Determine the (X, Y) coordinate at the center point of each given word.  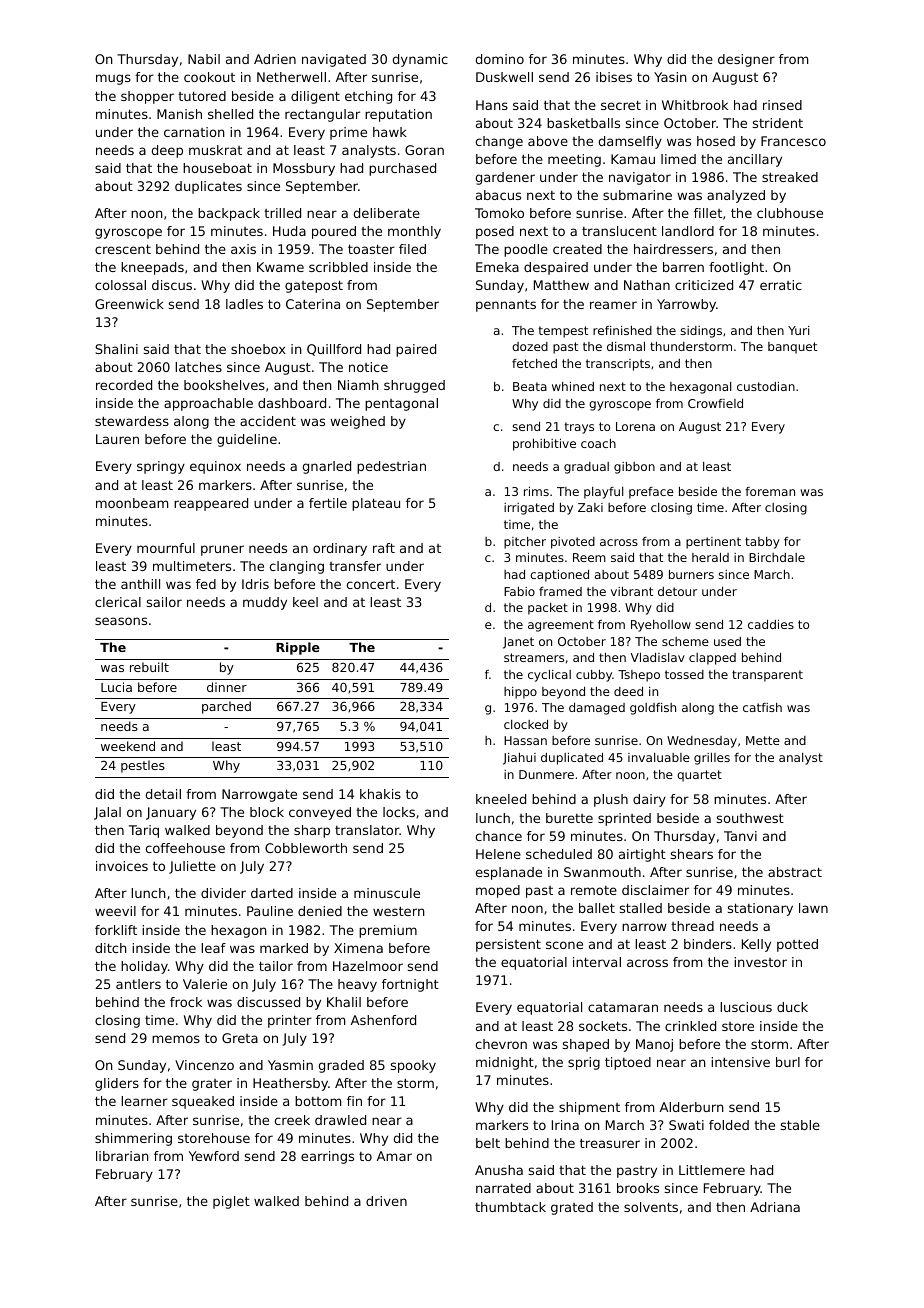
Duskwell (504, 77)
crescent (123, 249)
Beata (530, 386)
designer (746, 60)
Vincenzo (204, 1065)
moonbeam (132, 503)
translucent (619, 231)
